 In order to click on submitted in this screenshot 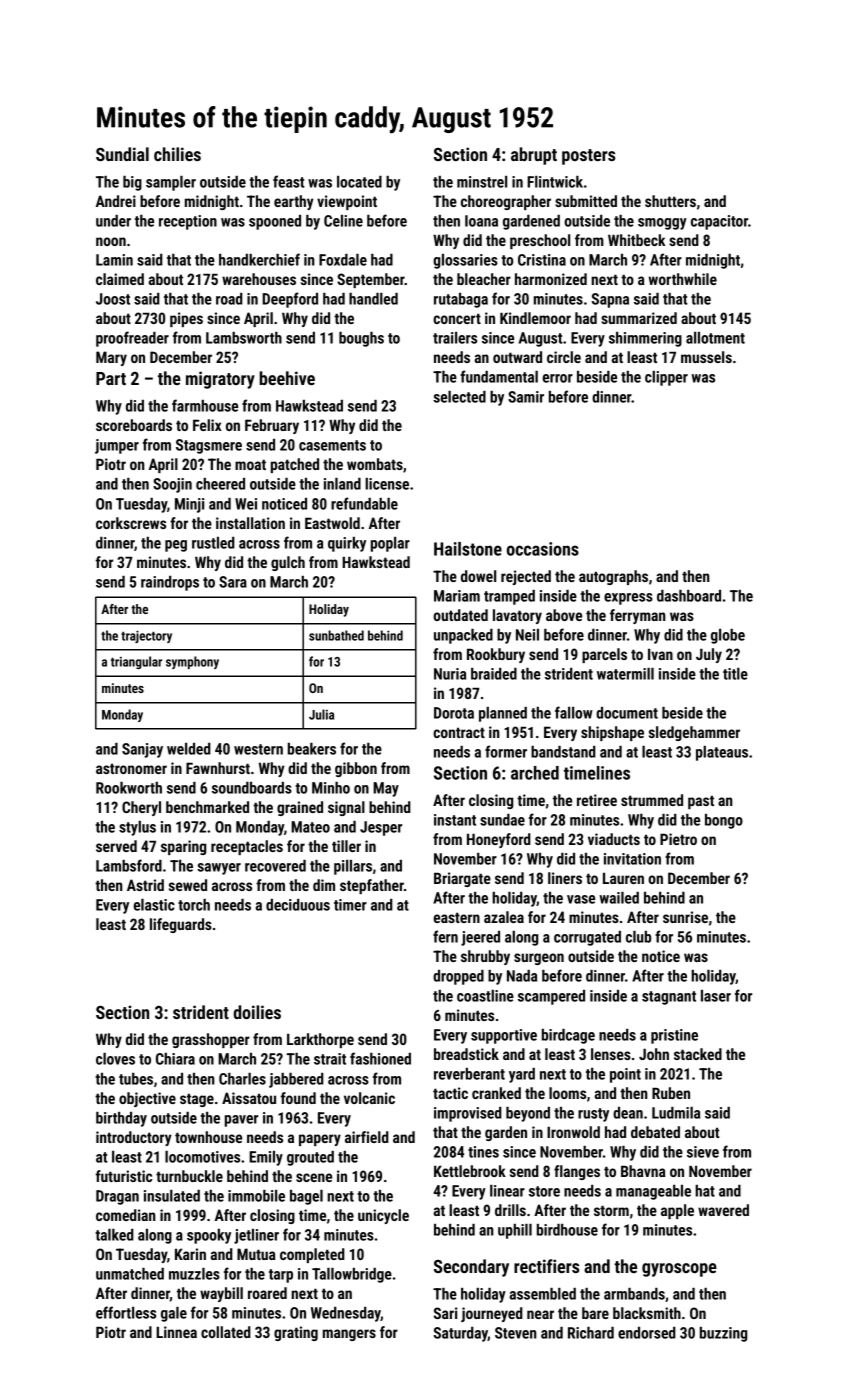, I will do `click(586, 201)`.
